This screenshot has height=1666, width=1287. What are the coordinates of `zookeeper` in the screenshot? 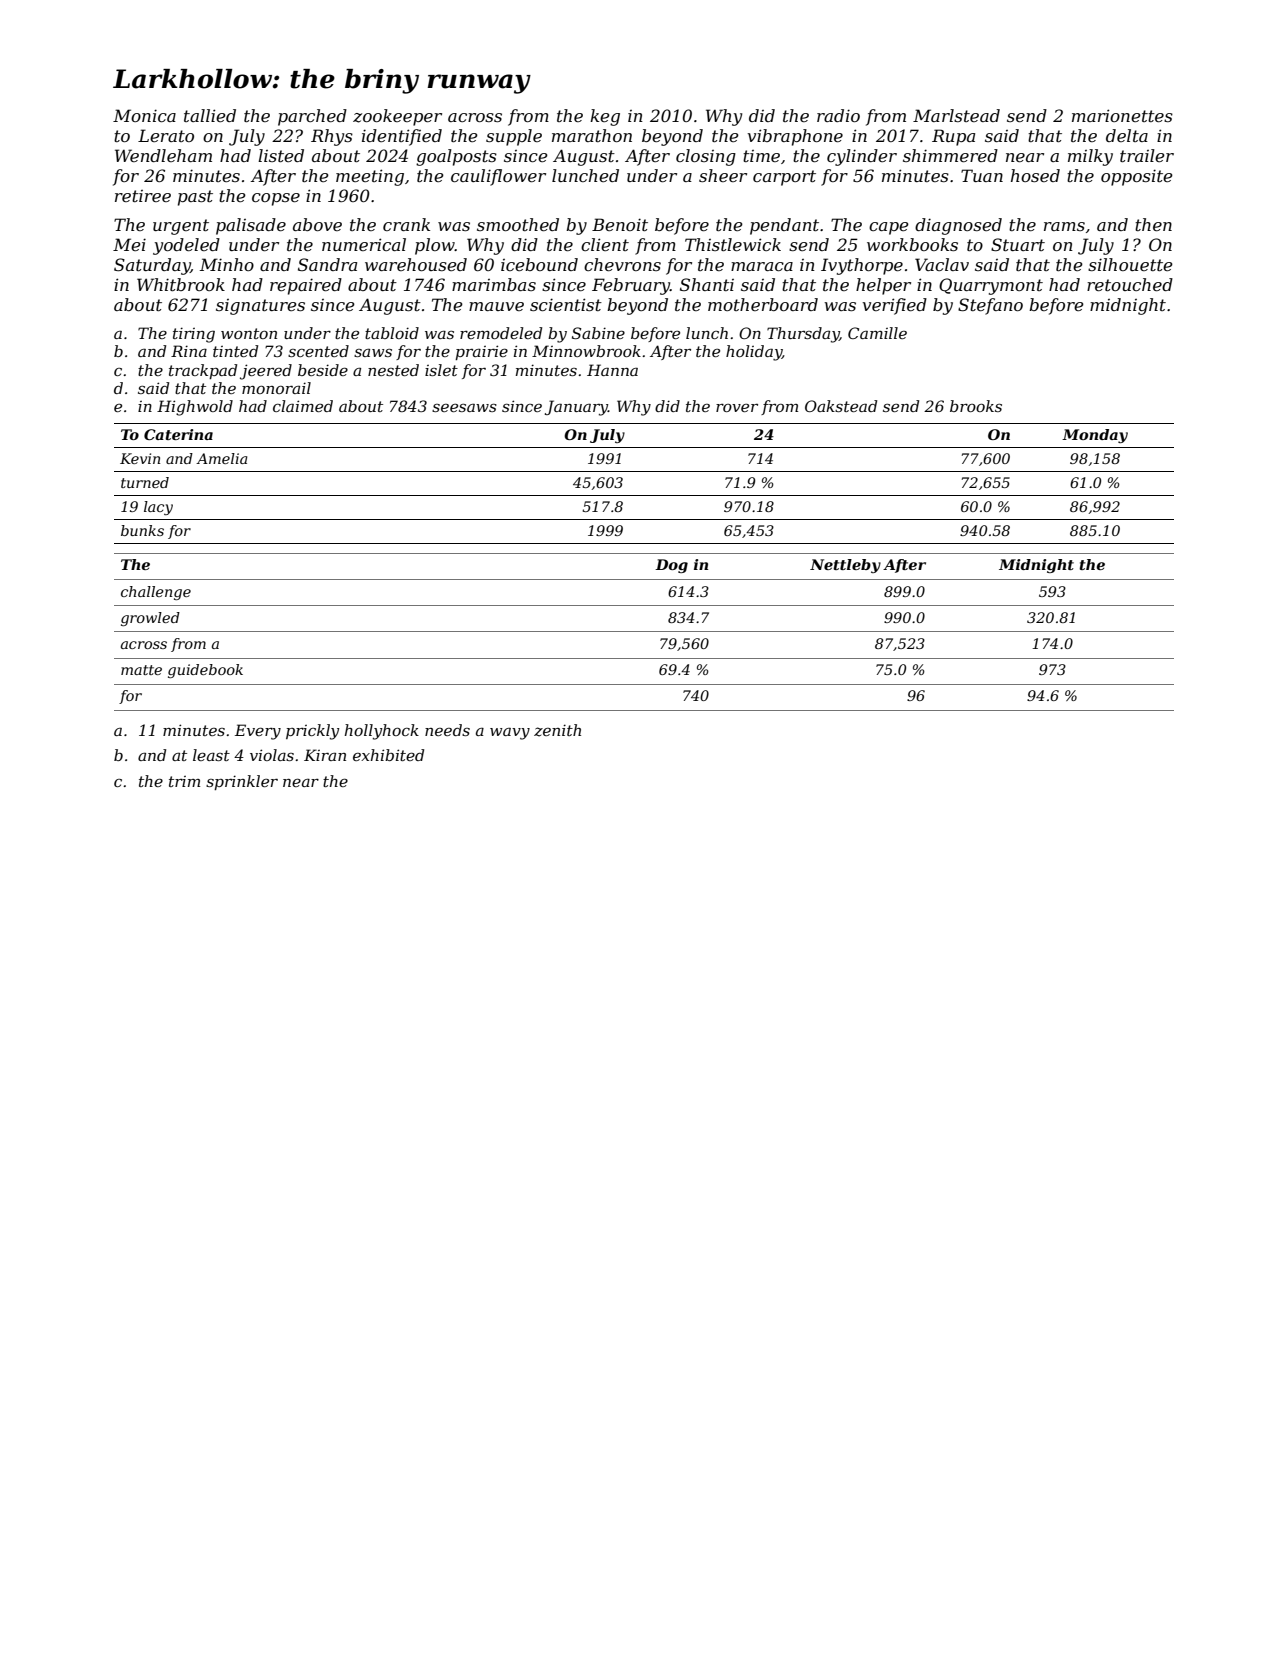 It's located at (397, 117).
